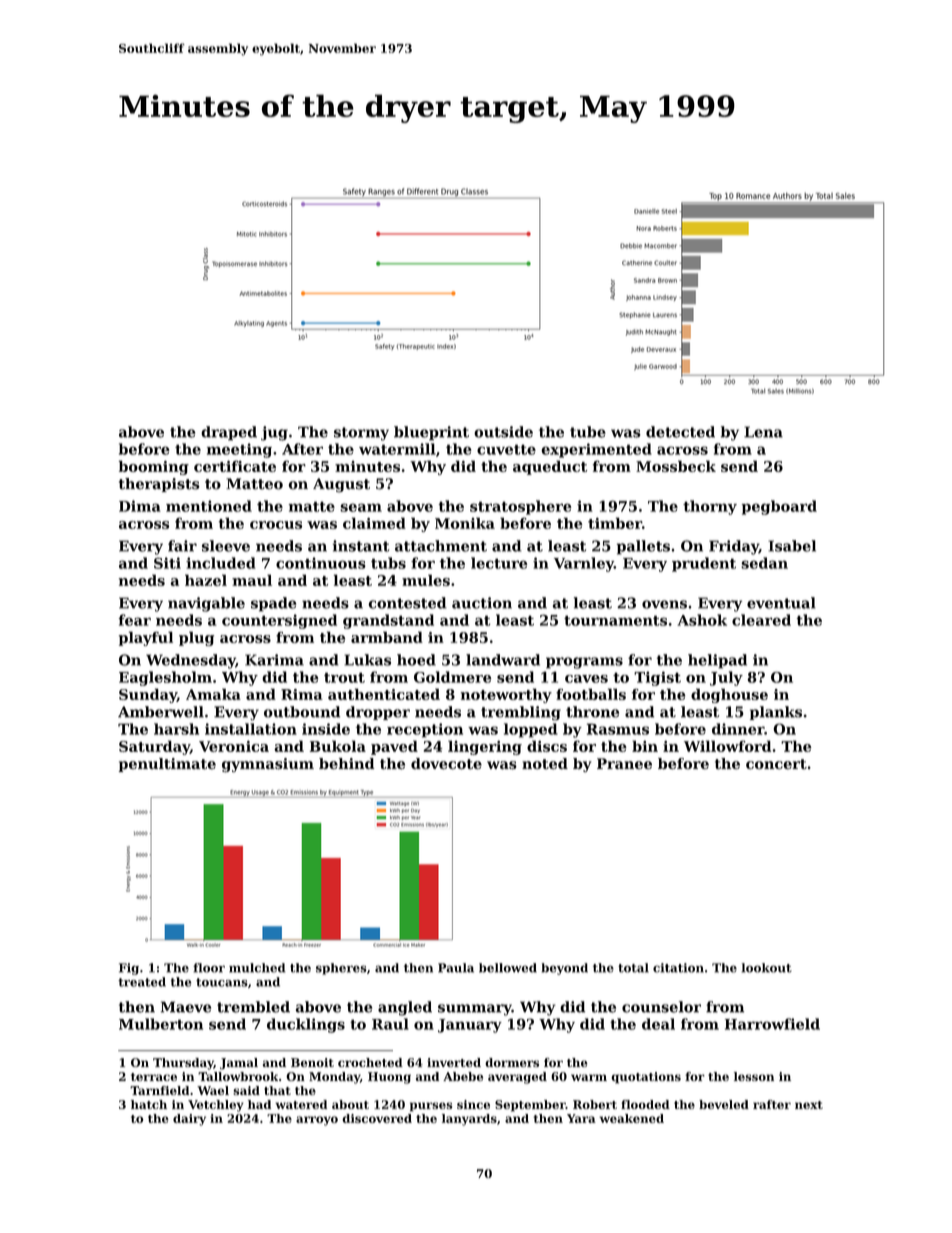  I want to click on noteworthy, so click(506, 695).
